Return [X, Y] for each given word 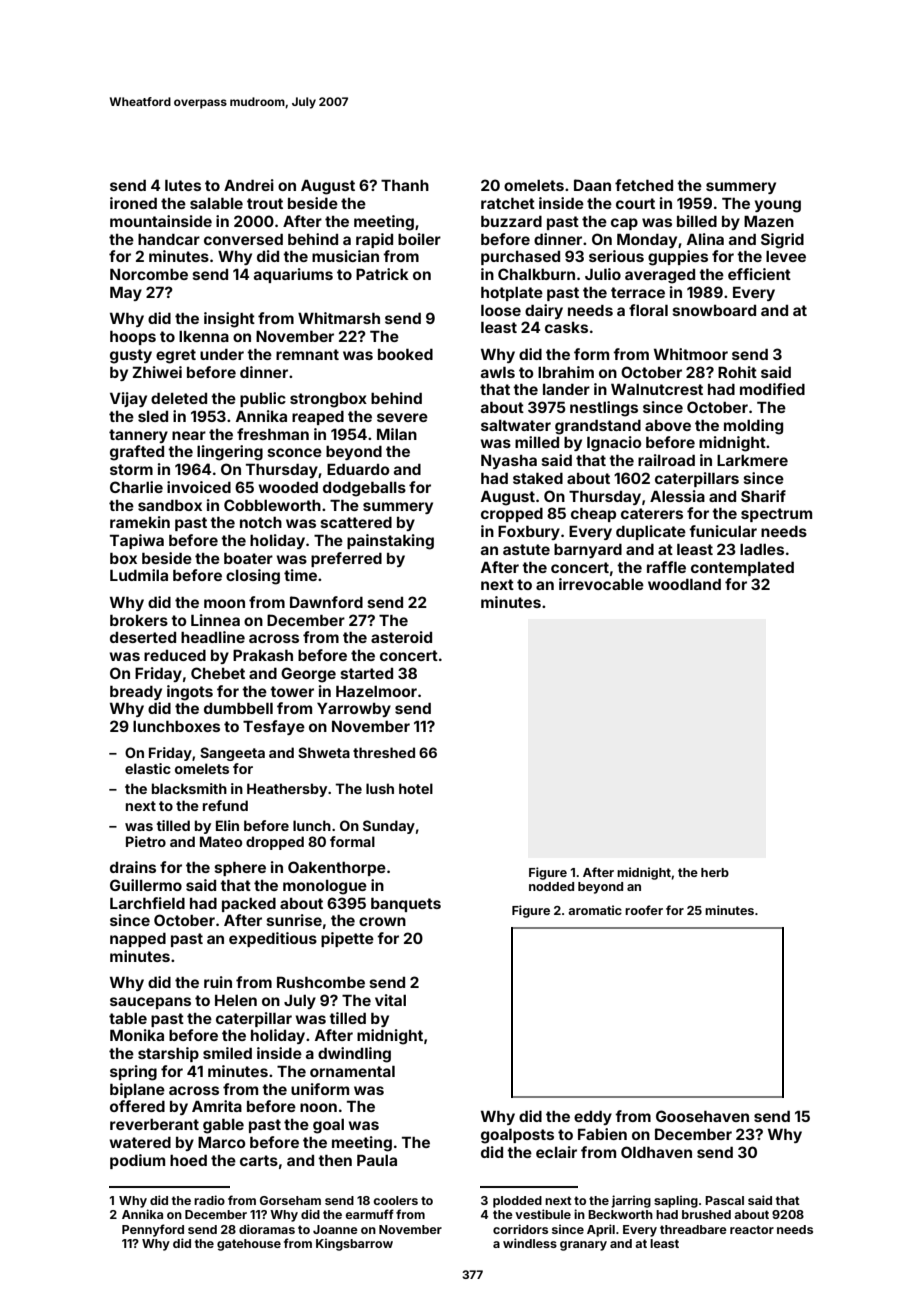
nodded [551, 886]
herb [715, 872]
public [263, 399]
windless [530, 1243]
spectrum [776, 515]
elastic [148, 768]
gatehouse [249, 1245]
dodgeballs [364, 489]
